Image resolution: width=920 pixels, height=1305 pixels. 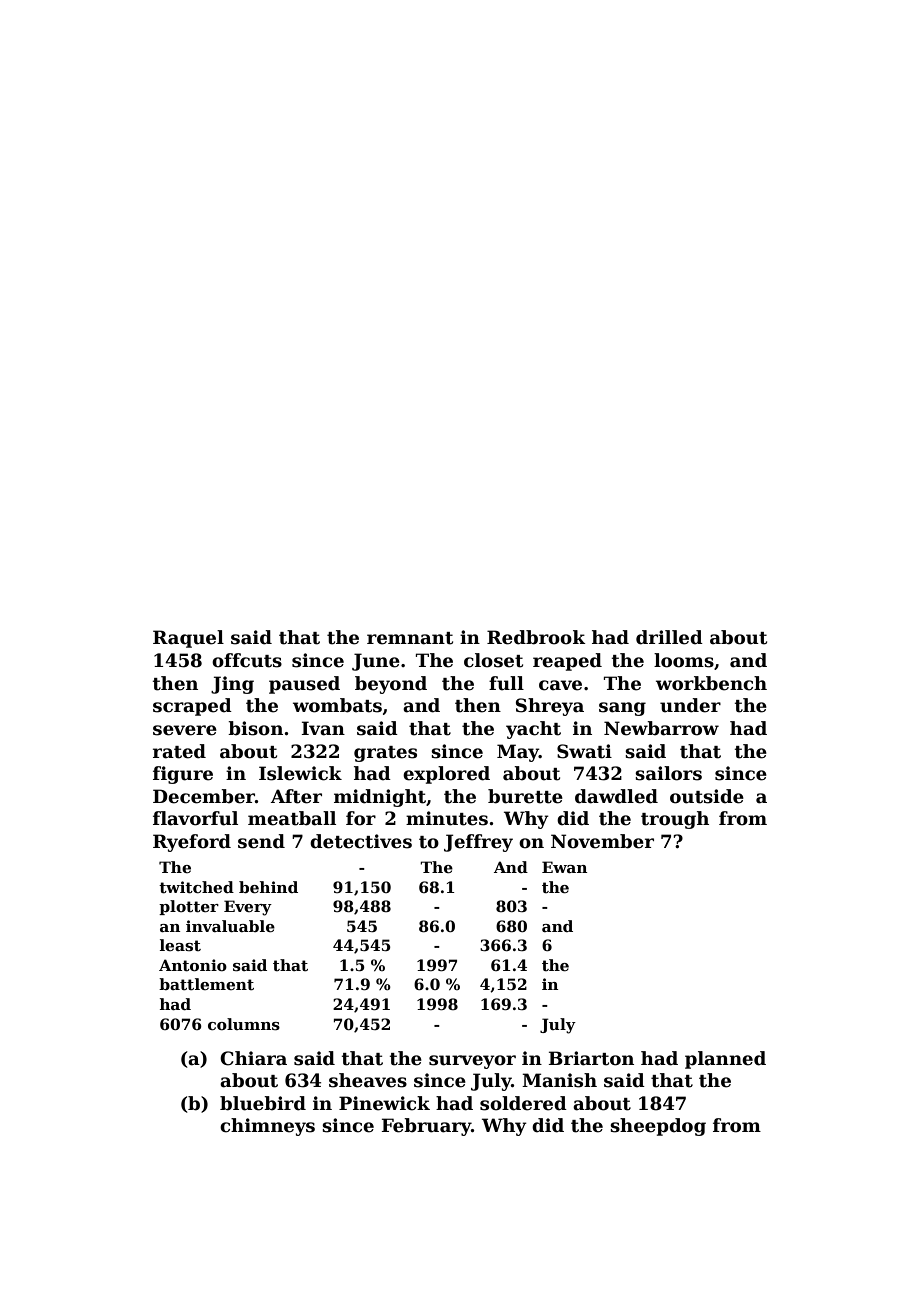 I want to click on Chiara, so click(x=253, y=1058).
